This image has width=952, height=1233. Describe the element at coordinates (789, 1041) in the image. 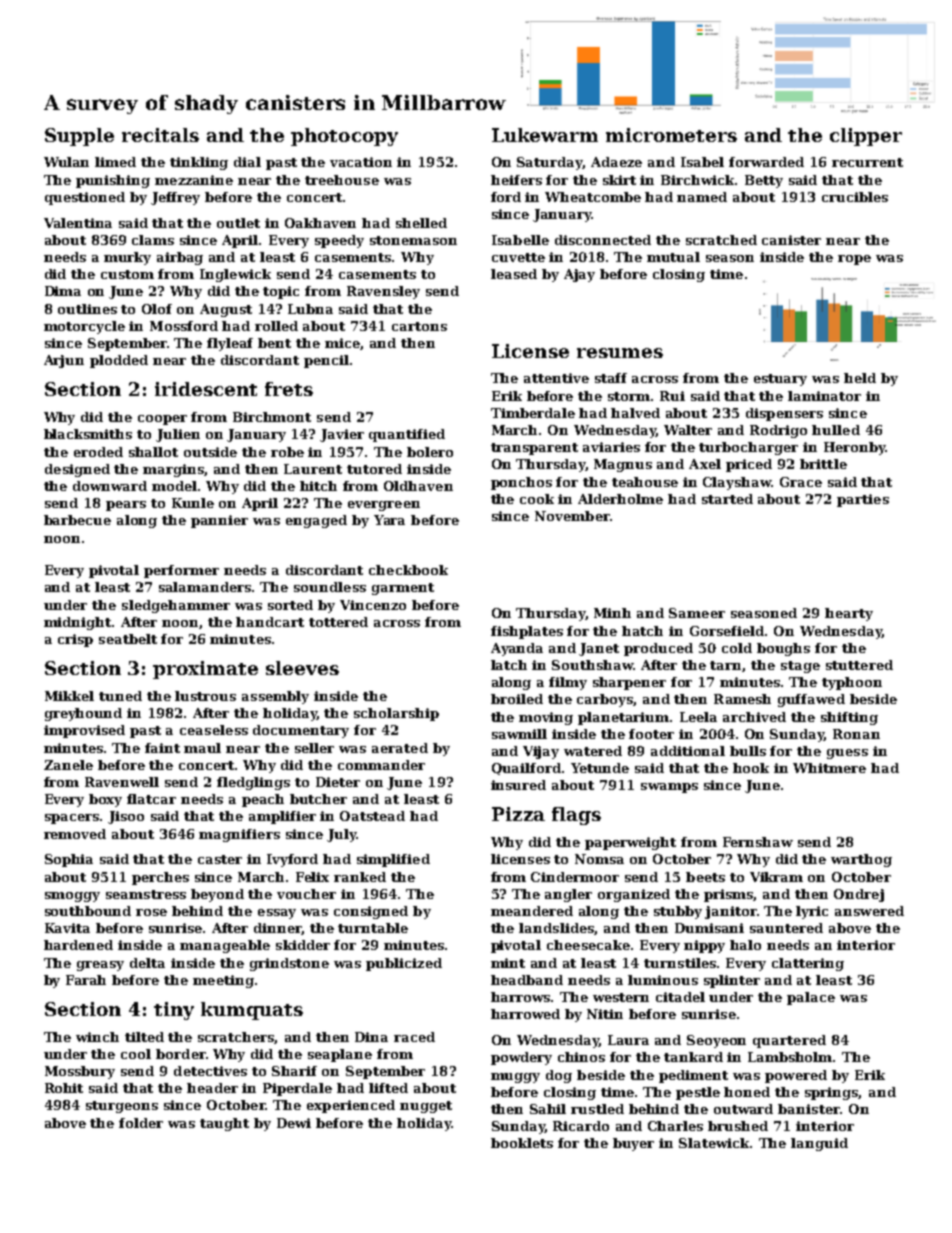

I see `quartered` at that location.
